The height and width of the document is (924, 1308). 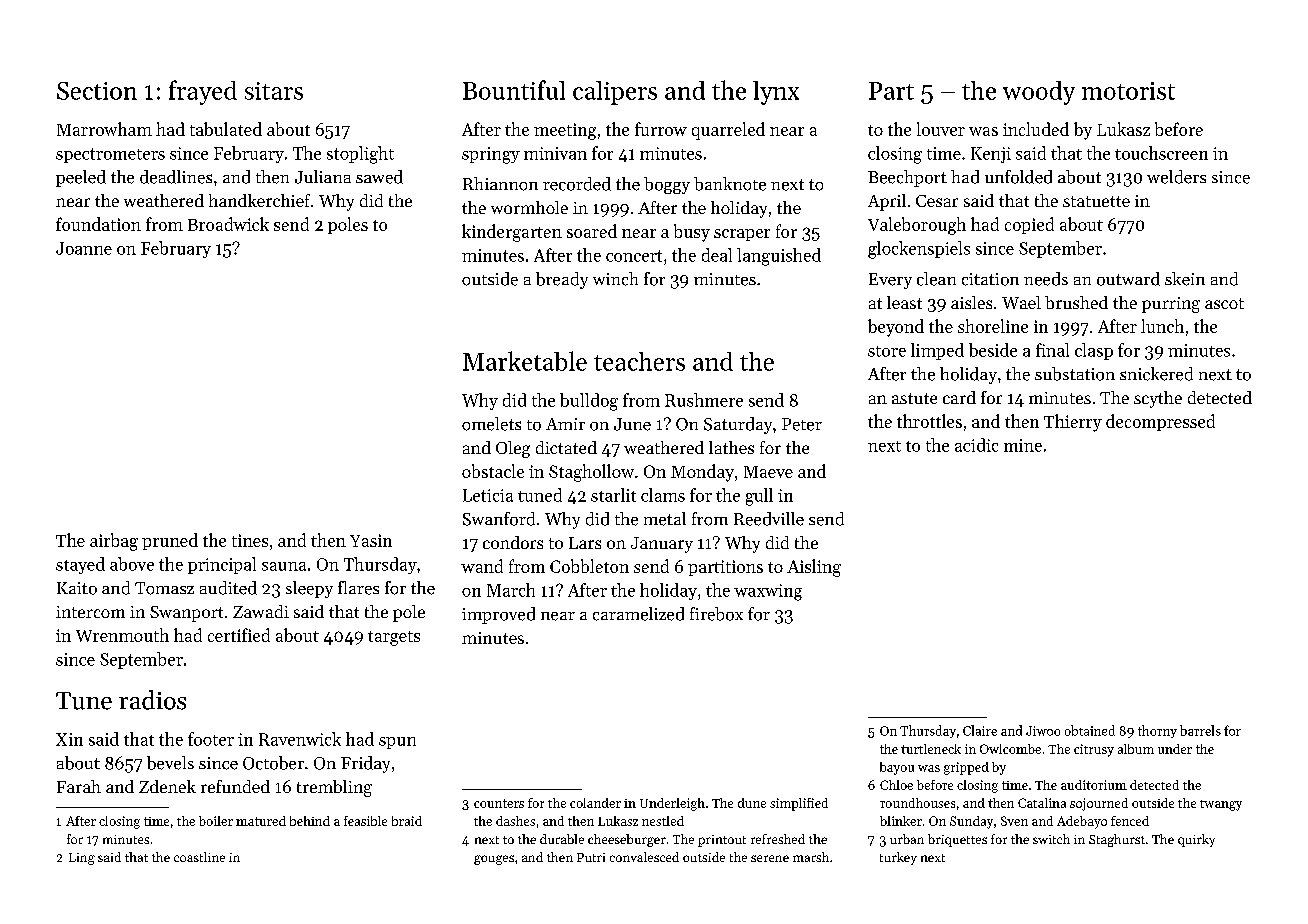 What do you see at coordinates (768, 592) in the document?
I see `waxwing` at bounding box center [768, 592].
